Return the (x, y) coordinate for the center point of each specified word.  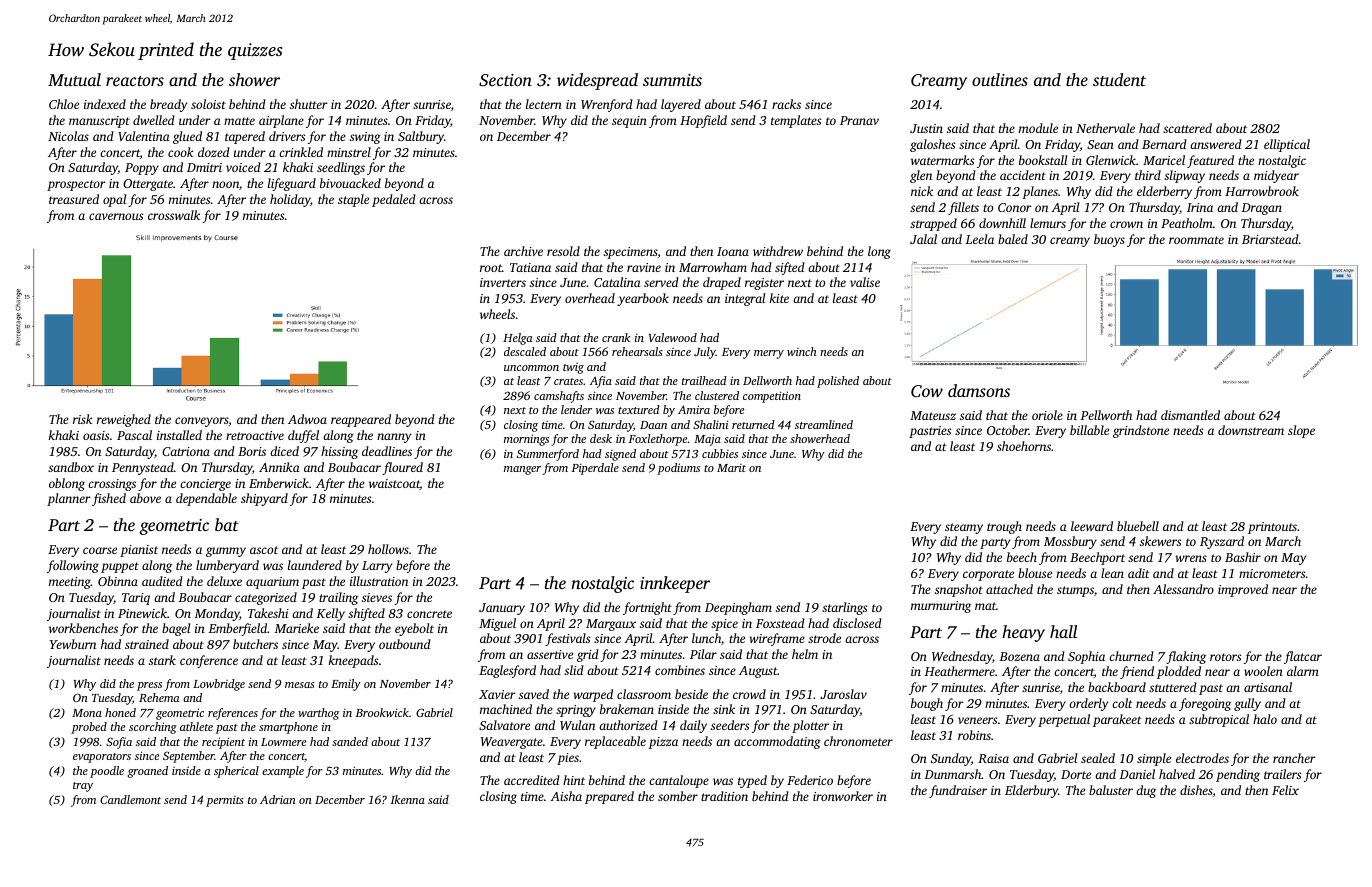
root (491, 268)
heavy (1023, 633)
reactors (135, 81)
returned (753, 424)
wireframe (777, 639)
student (1119, 79)
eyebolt (414, 629)
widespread (597, 81)
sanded (350, 741)
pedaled (394, 200)
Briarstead (1270, 239)
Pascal (134, 435)
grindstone (1141, 431)
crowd (749, 694)
